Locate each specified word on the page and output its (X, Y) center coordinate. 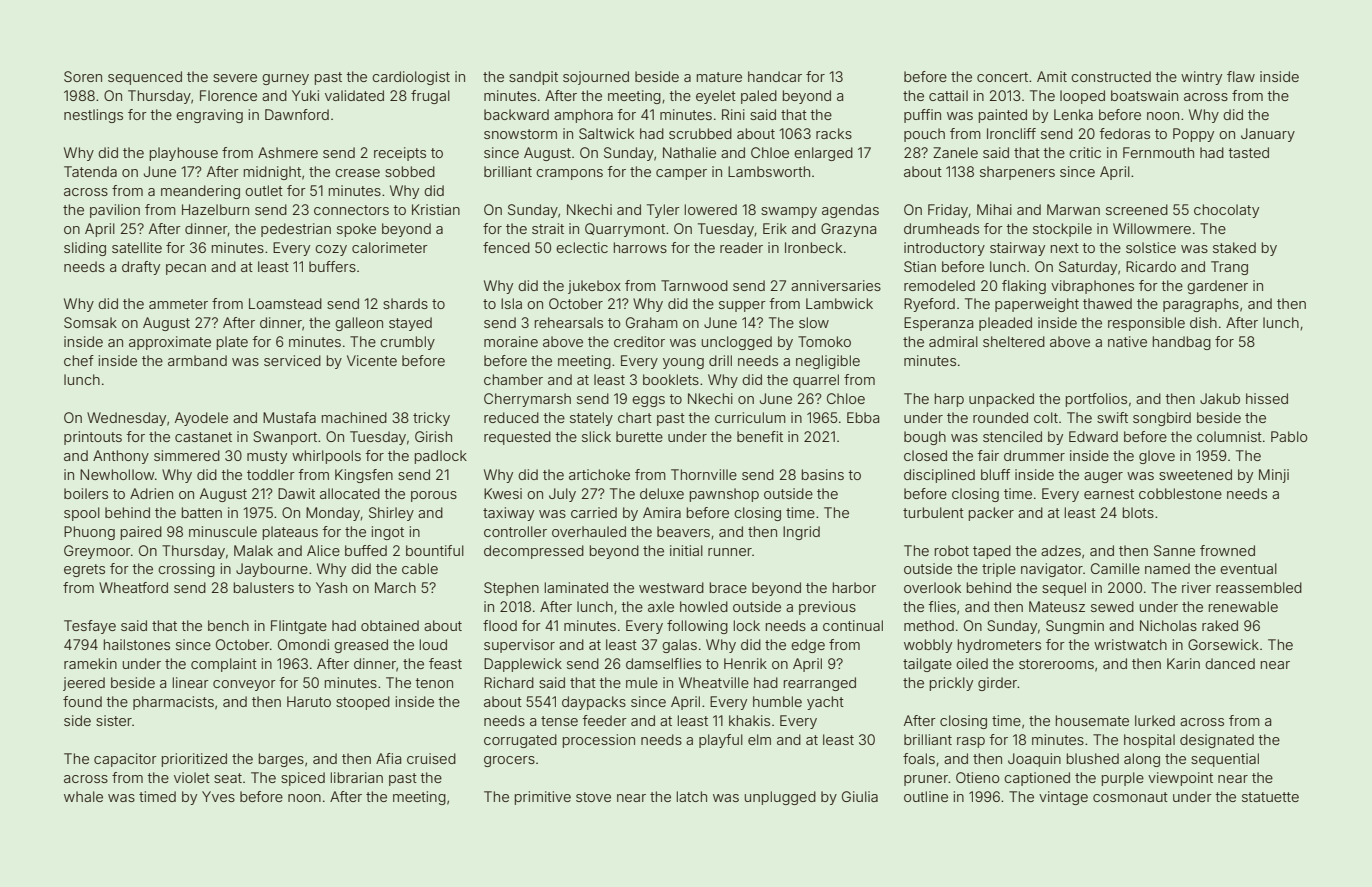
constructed (1111, 76)
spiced (303, 779)
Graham (652, 322)
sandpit (533, 78)
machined (354, 417)
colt (1046, 417)
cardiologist (411, 78)
